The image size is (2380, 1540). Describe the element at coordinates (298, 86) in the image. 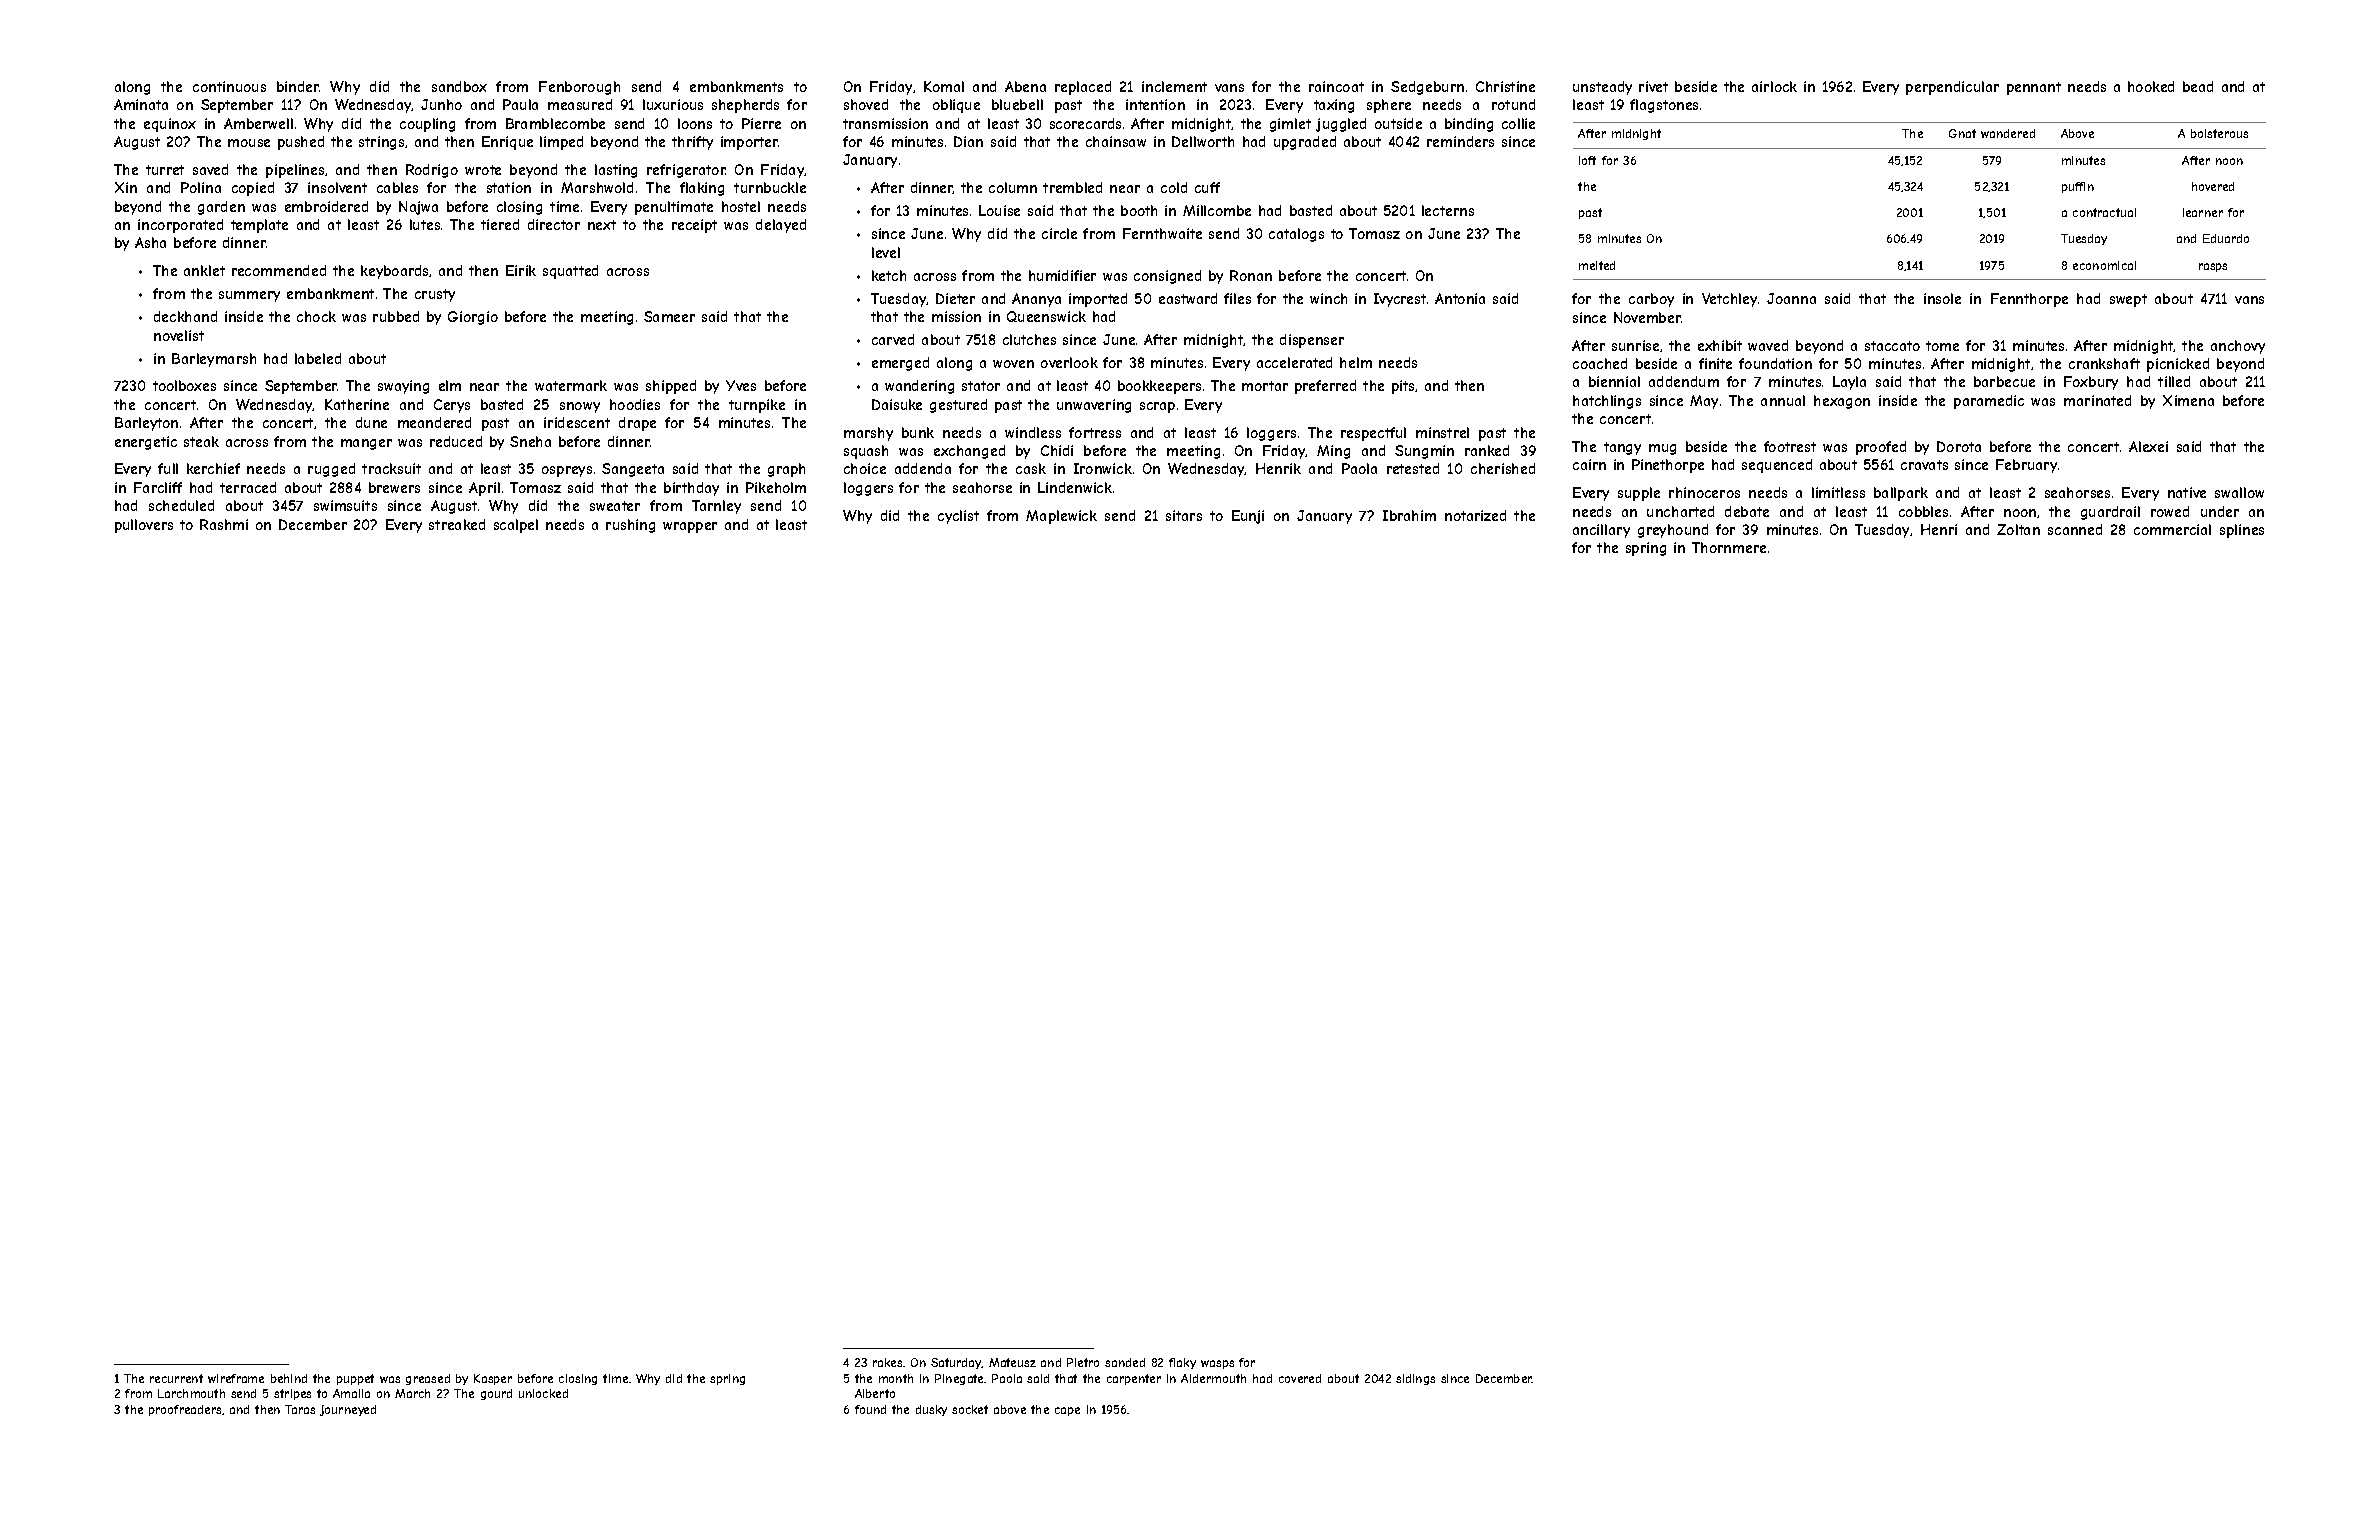

I see `binder` at that location.
